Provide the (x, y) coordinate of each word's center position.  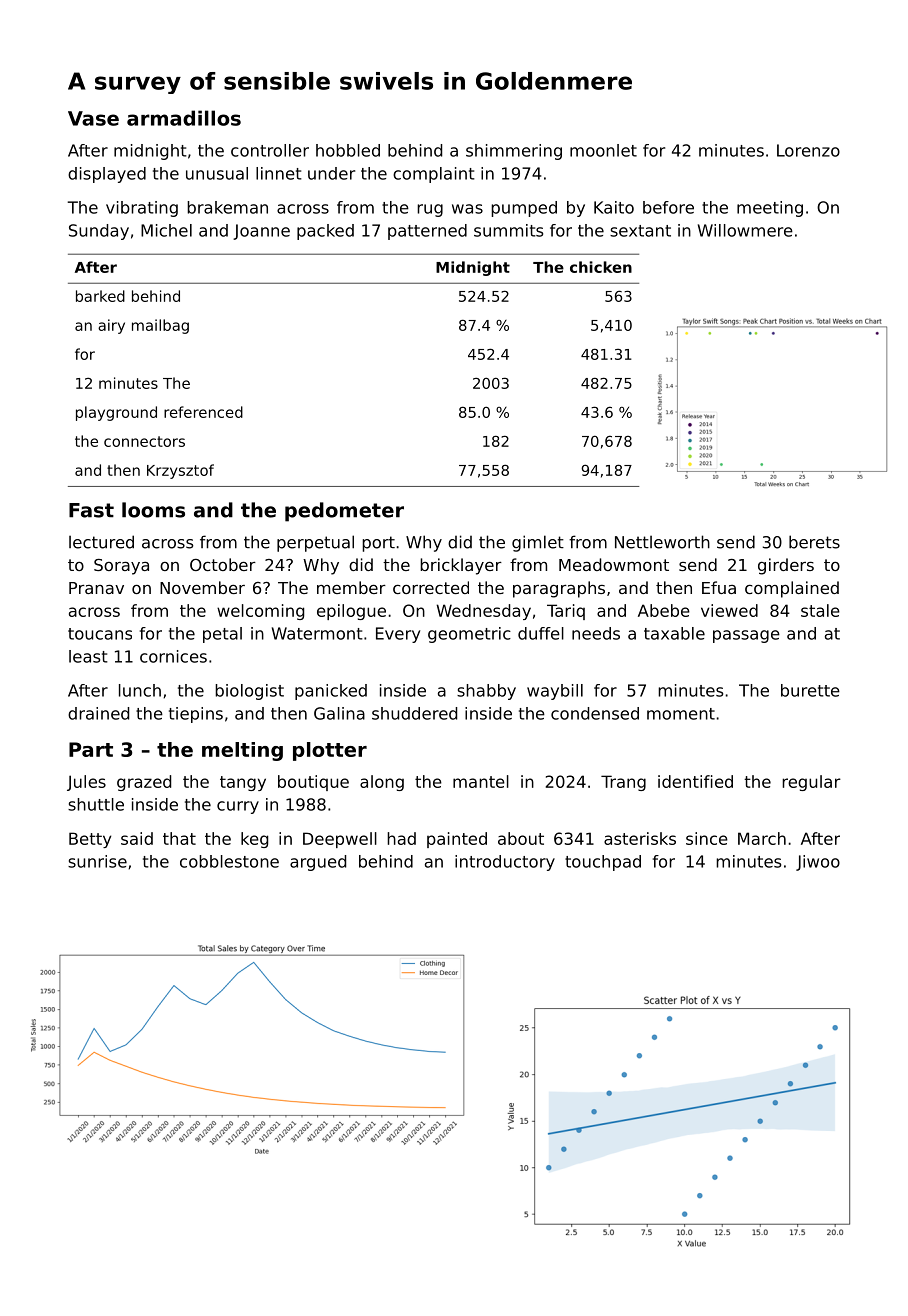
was (467, 209)
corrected (431, 587)
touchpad (603, 863)
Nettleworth (662, 542)
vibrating (142, 209)
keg (254, 840)
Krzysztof (180, 471)
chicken (601, 267)
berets (814, 542)
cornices (173, 656)
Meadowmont (614, 564)
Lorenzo (808, 150)
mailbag (160, 326)
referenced (203, 412)
